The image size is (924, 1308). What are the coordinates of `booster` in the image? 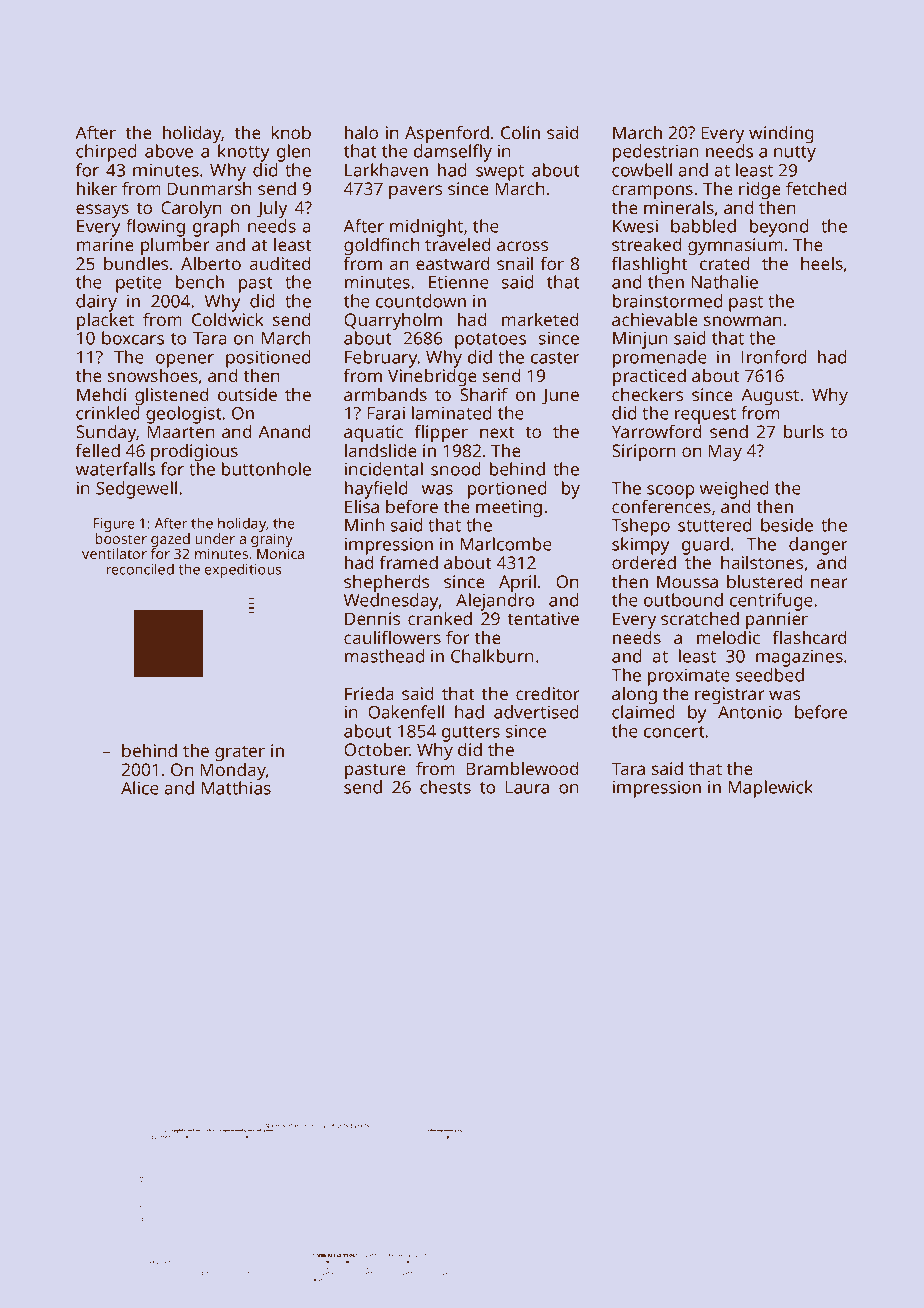 It's located at (121, 538).
